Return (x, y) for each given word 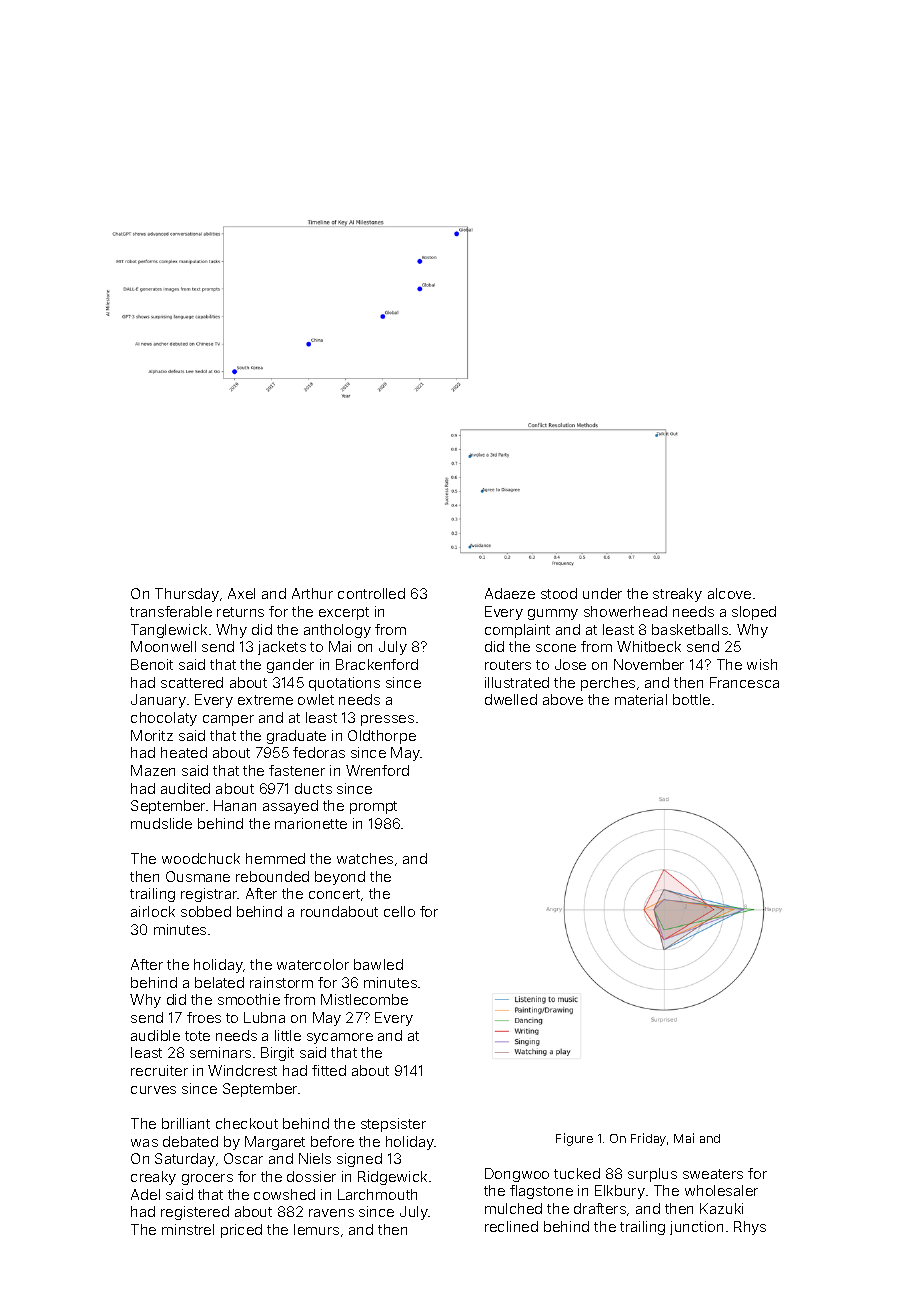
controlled (371, 593)
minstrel (188, 1229)
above (563, 699)
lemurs (316, 1229)
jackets (282, 648)
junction (696, 1228)
